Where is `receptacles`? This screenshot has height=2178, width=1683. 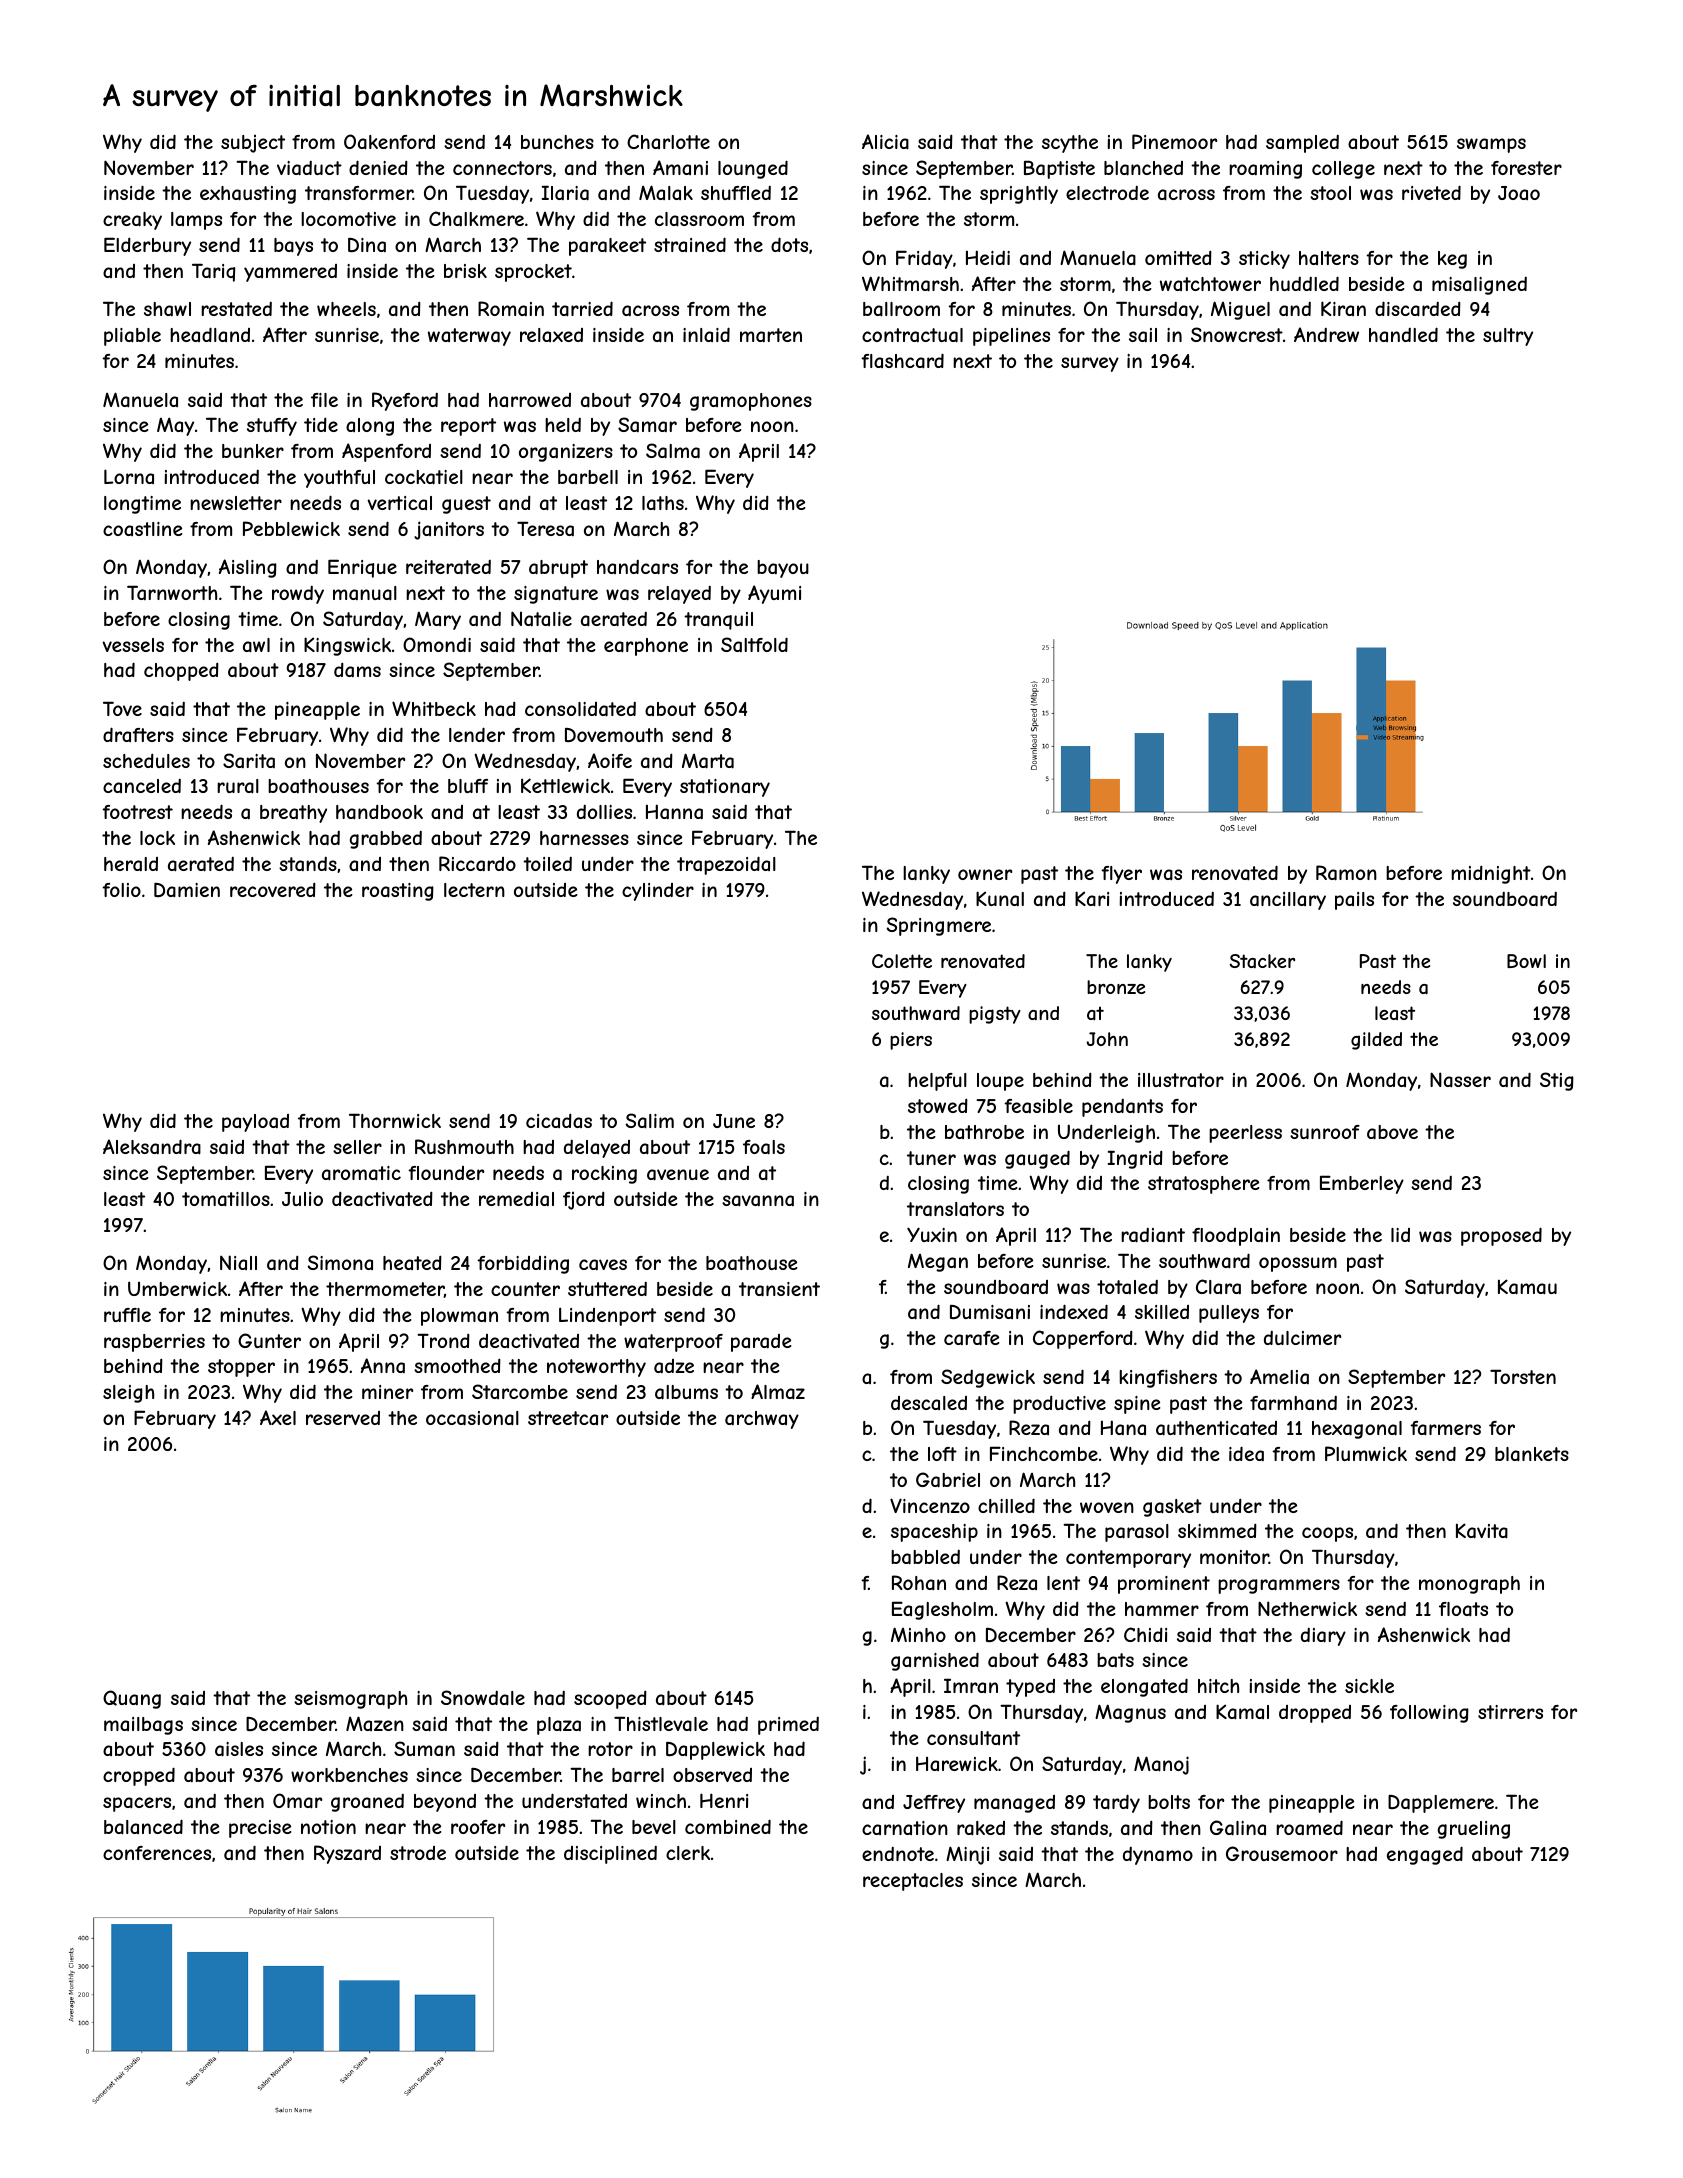 receptacles is located at coordinates (913, 1882).
